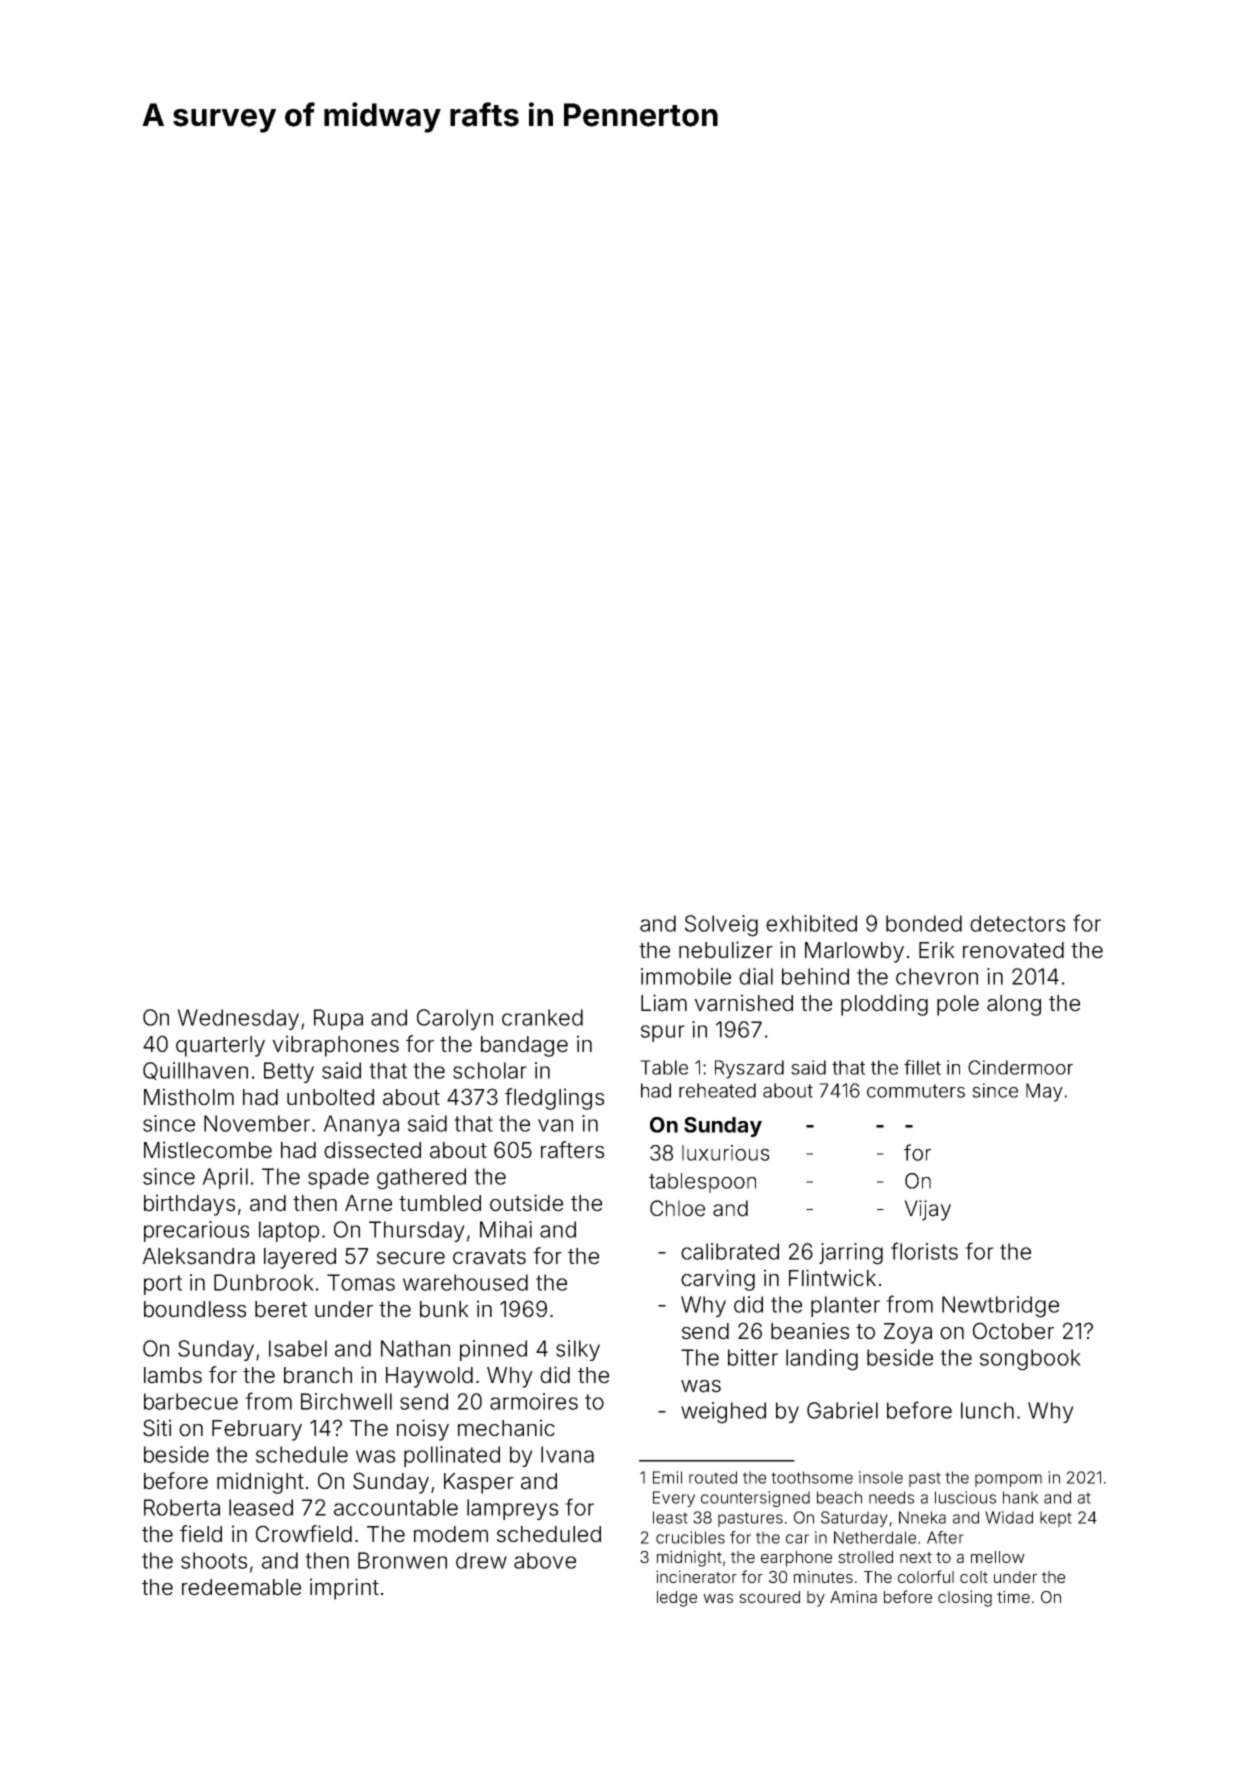 This document has height=1770, width=1251. Describe the element at coordinates (927, 1210) in the document. I see `Vijay` at that location.
